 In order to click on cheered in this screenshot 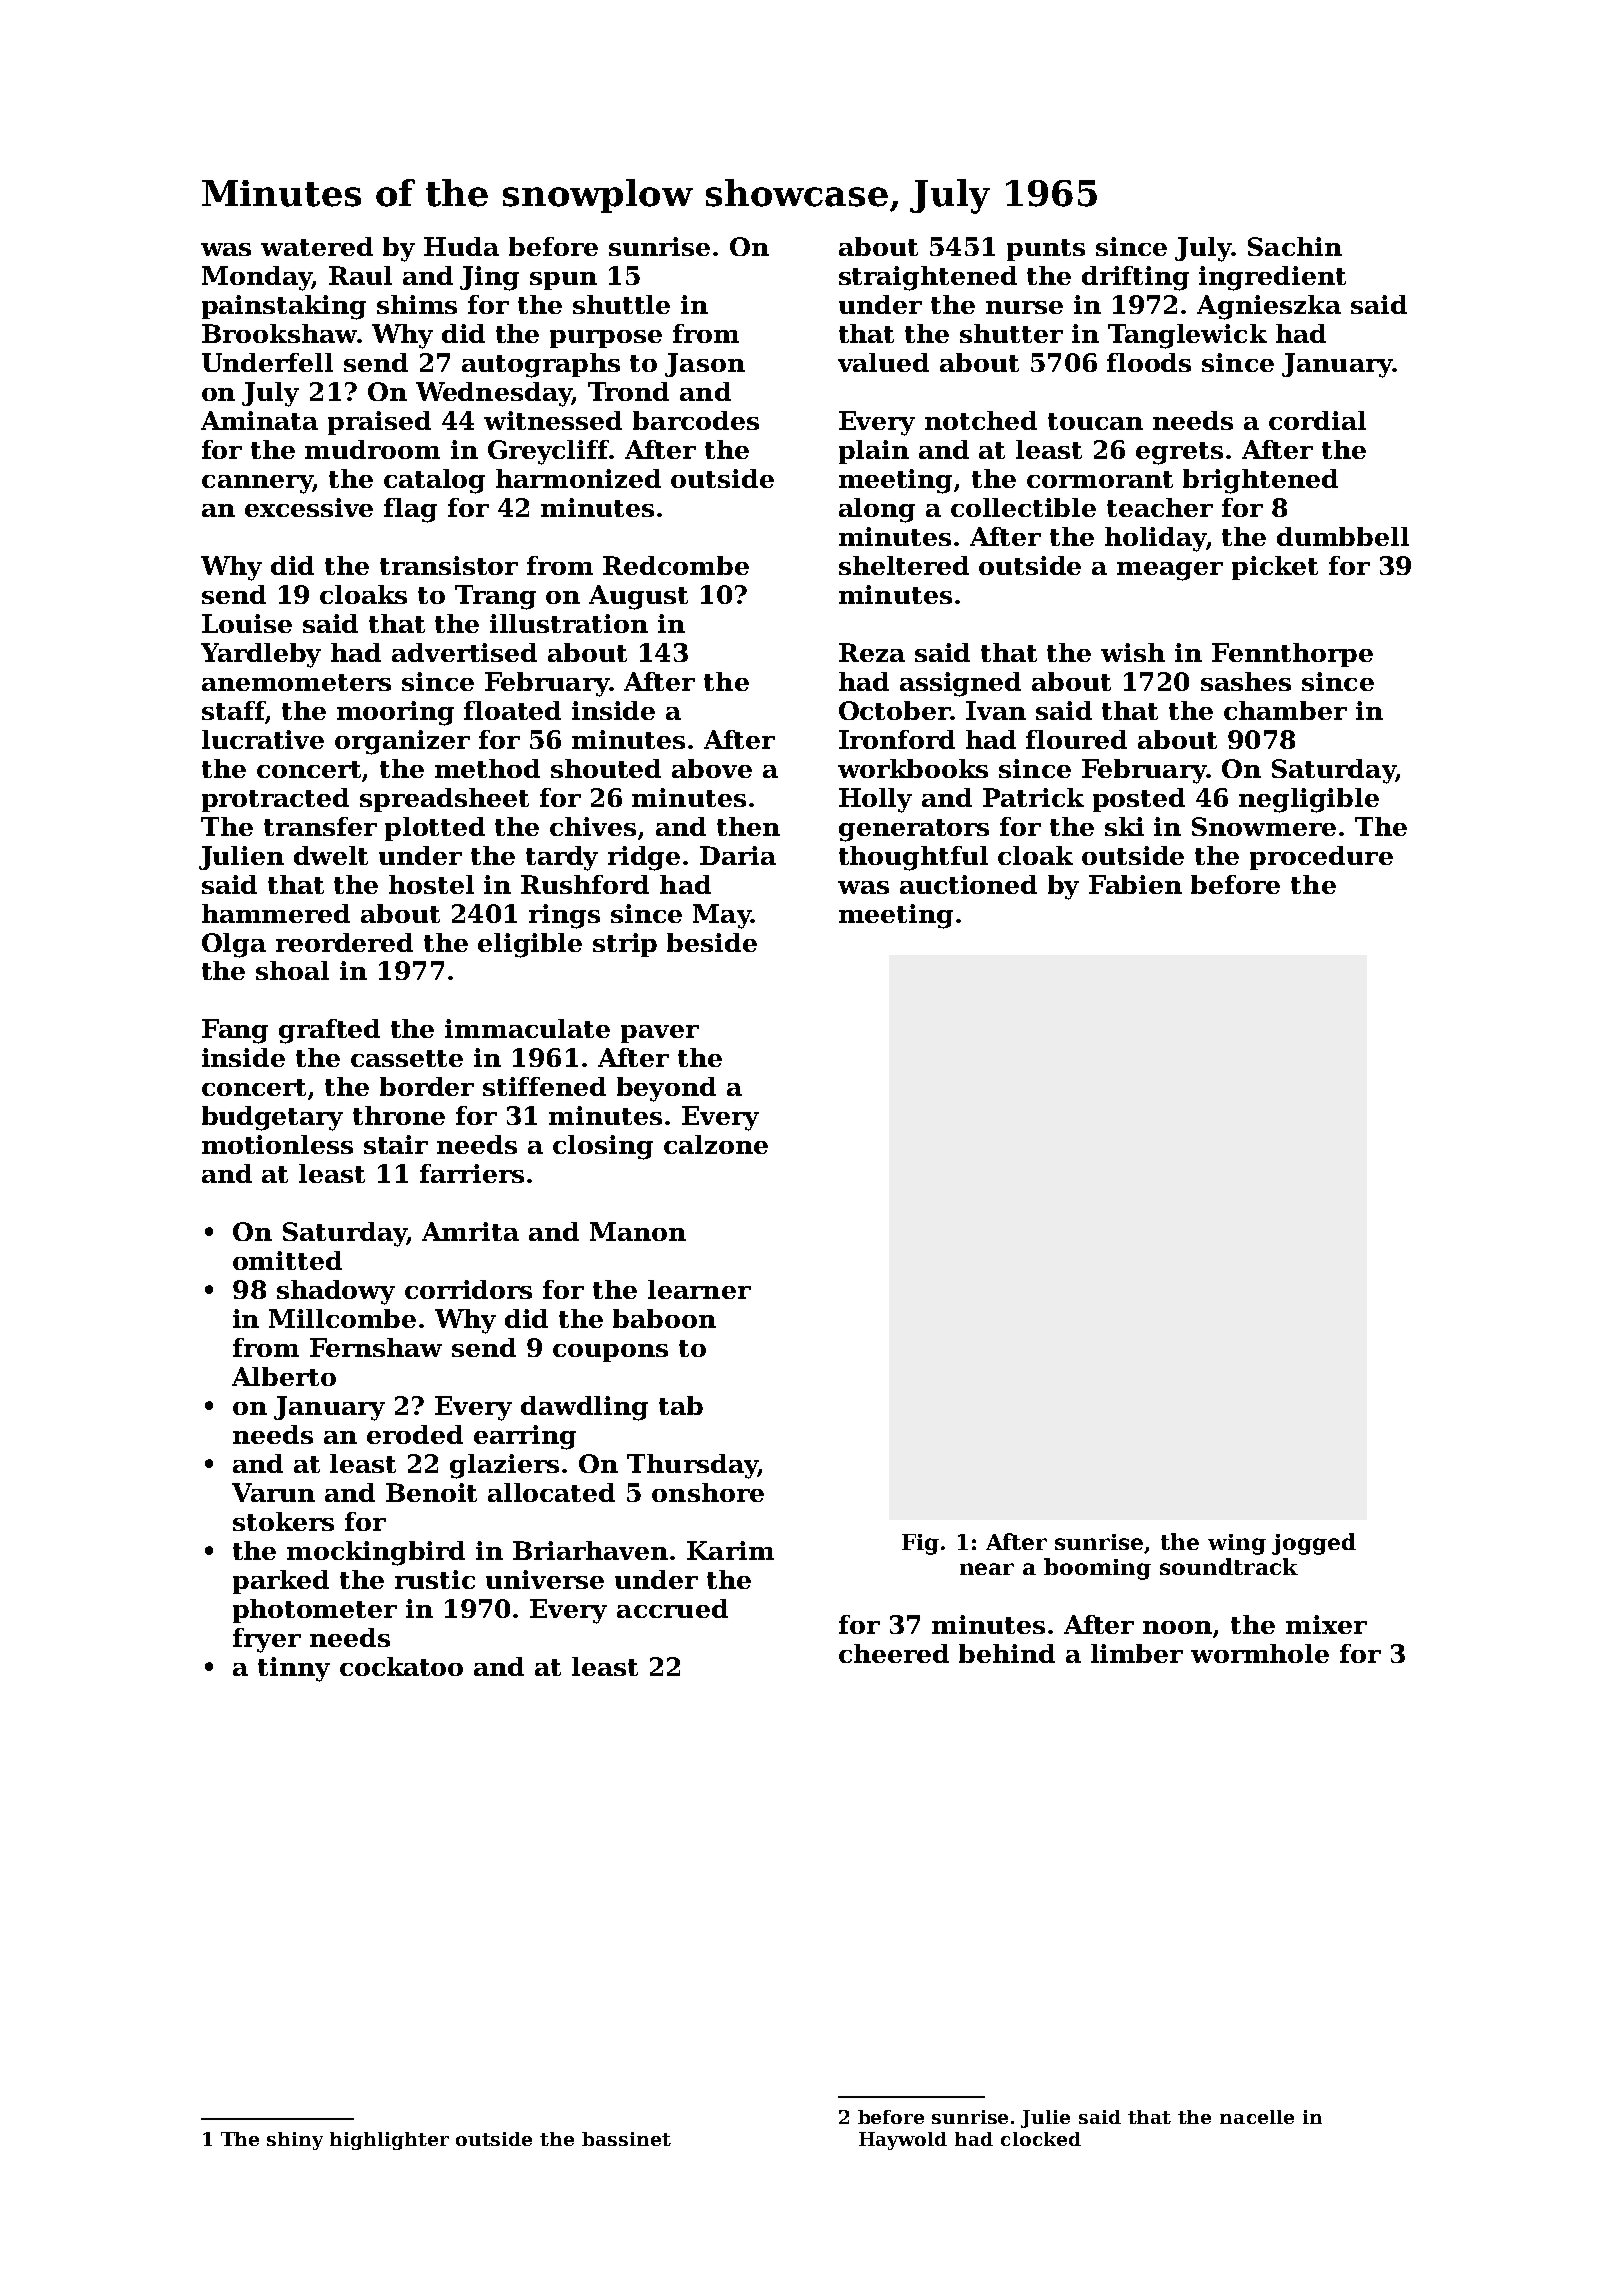, I will do `click(894, 1653)`.
